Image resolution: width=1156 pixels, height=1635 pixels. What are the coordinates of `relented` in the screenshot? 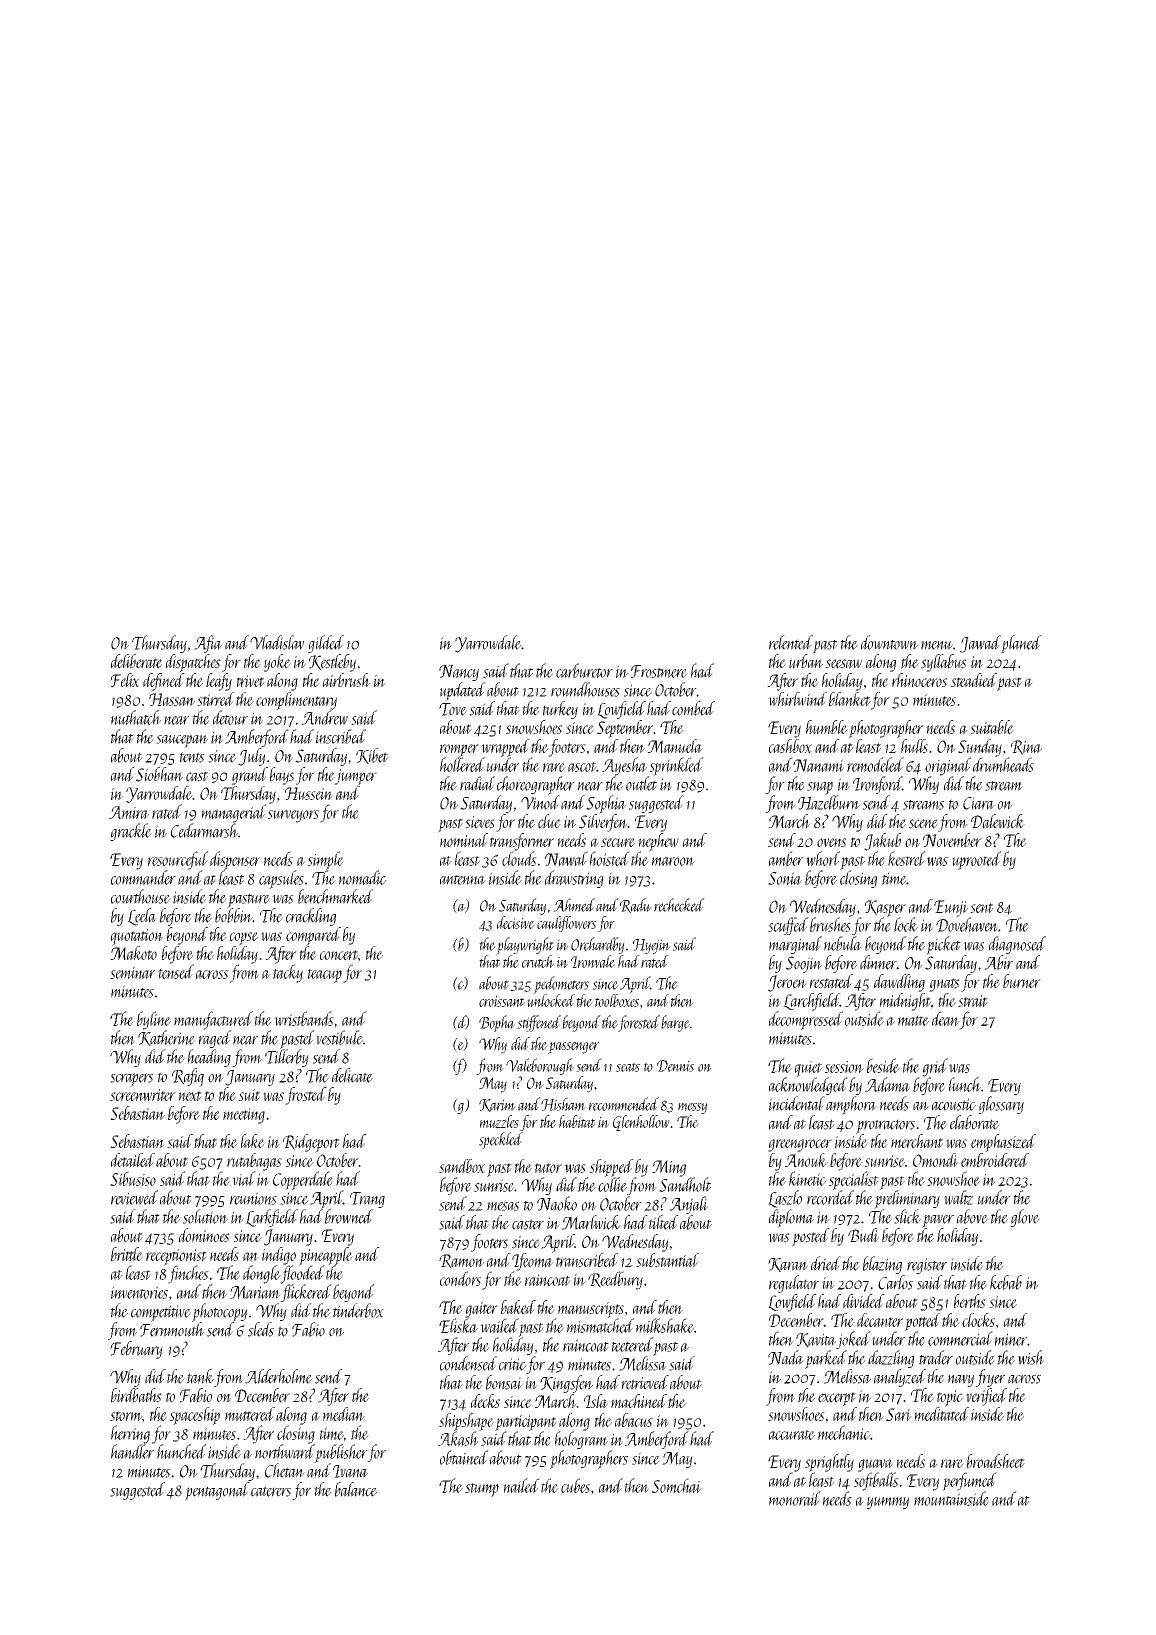 It's located at (791, 642).
